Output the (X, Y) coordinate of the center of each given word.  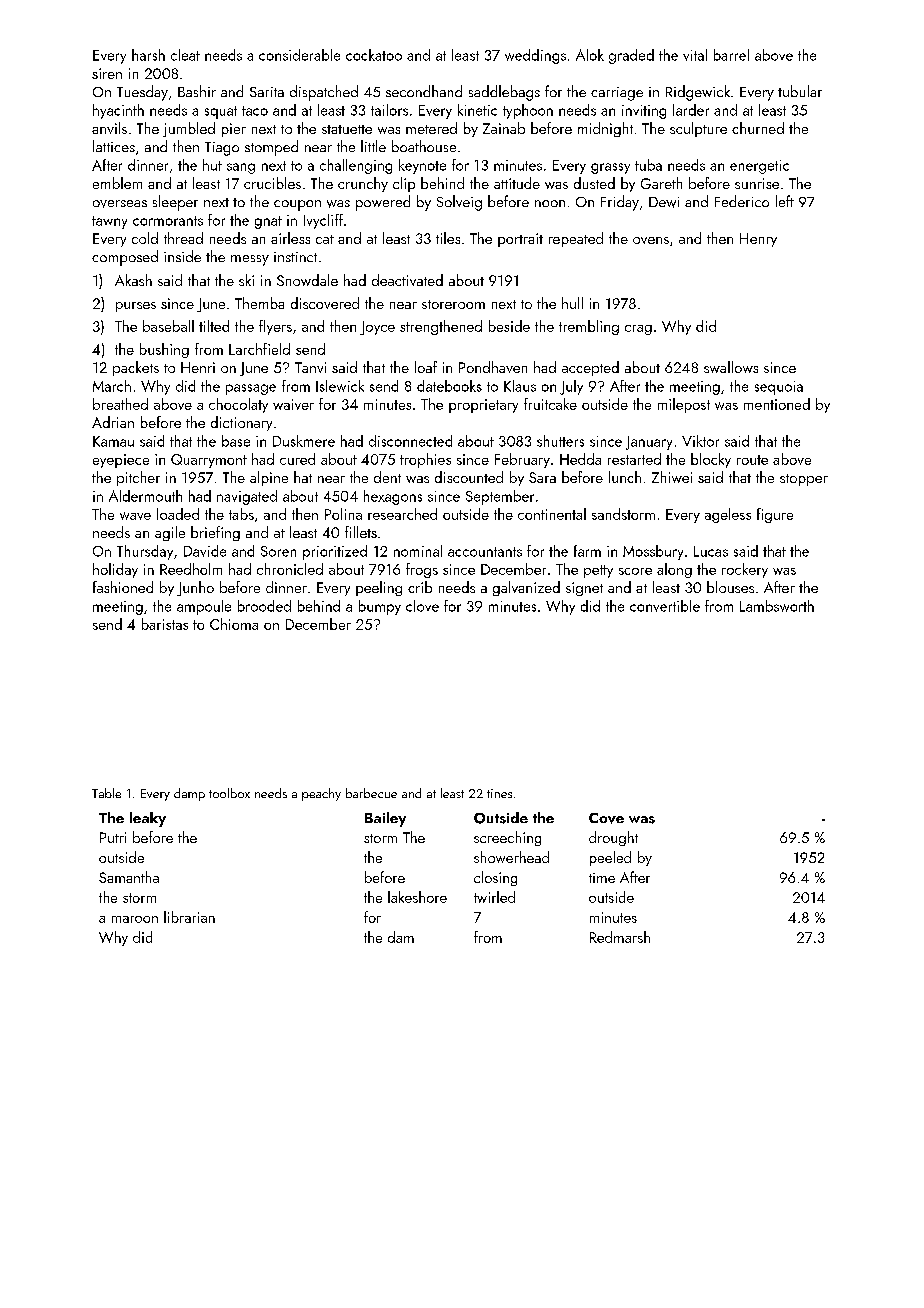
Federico (742, 201)
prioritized (335, 552)
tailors (389, 110)
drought (613, 838)
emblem (117, 183)
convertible (665, 606)
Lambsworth (777, 606)
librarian (189, 917)
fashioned (123, 587)
